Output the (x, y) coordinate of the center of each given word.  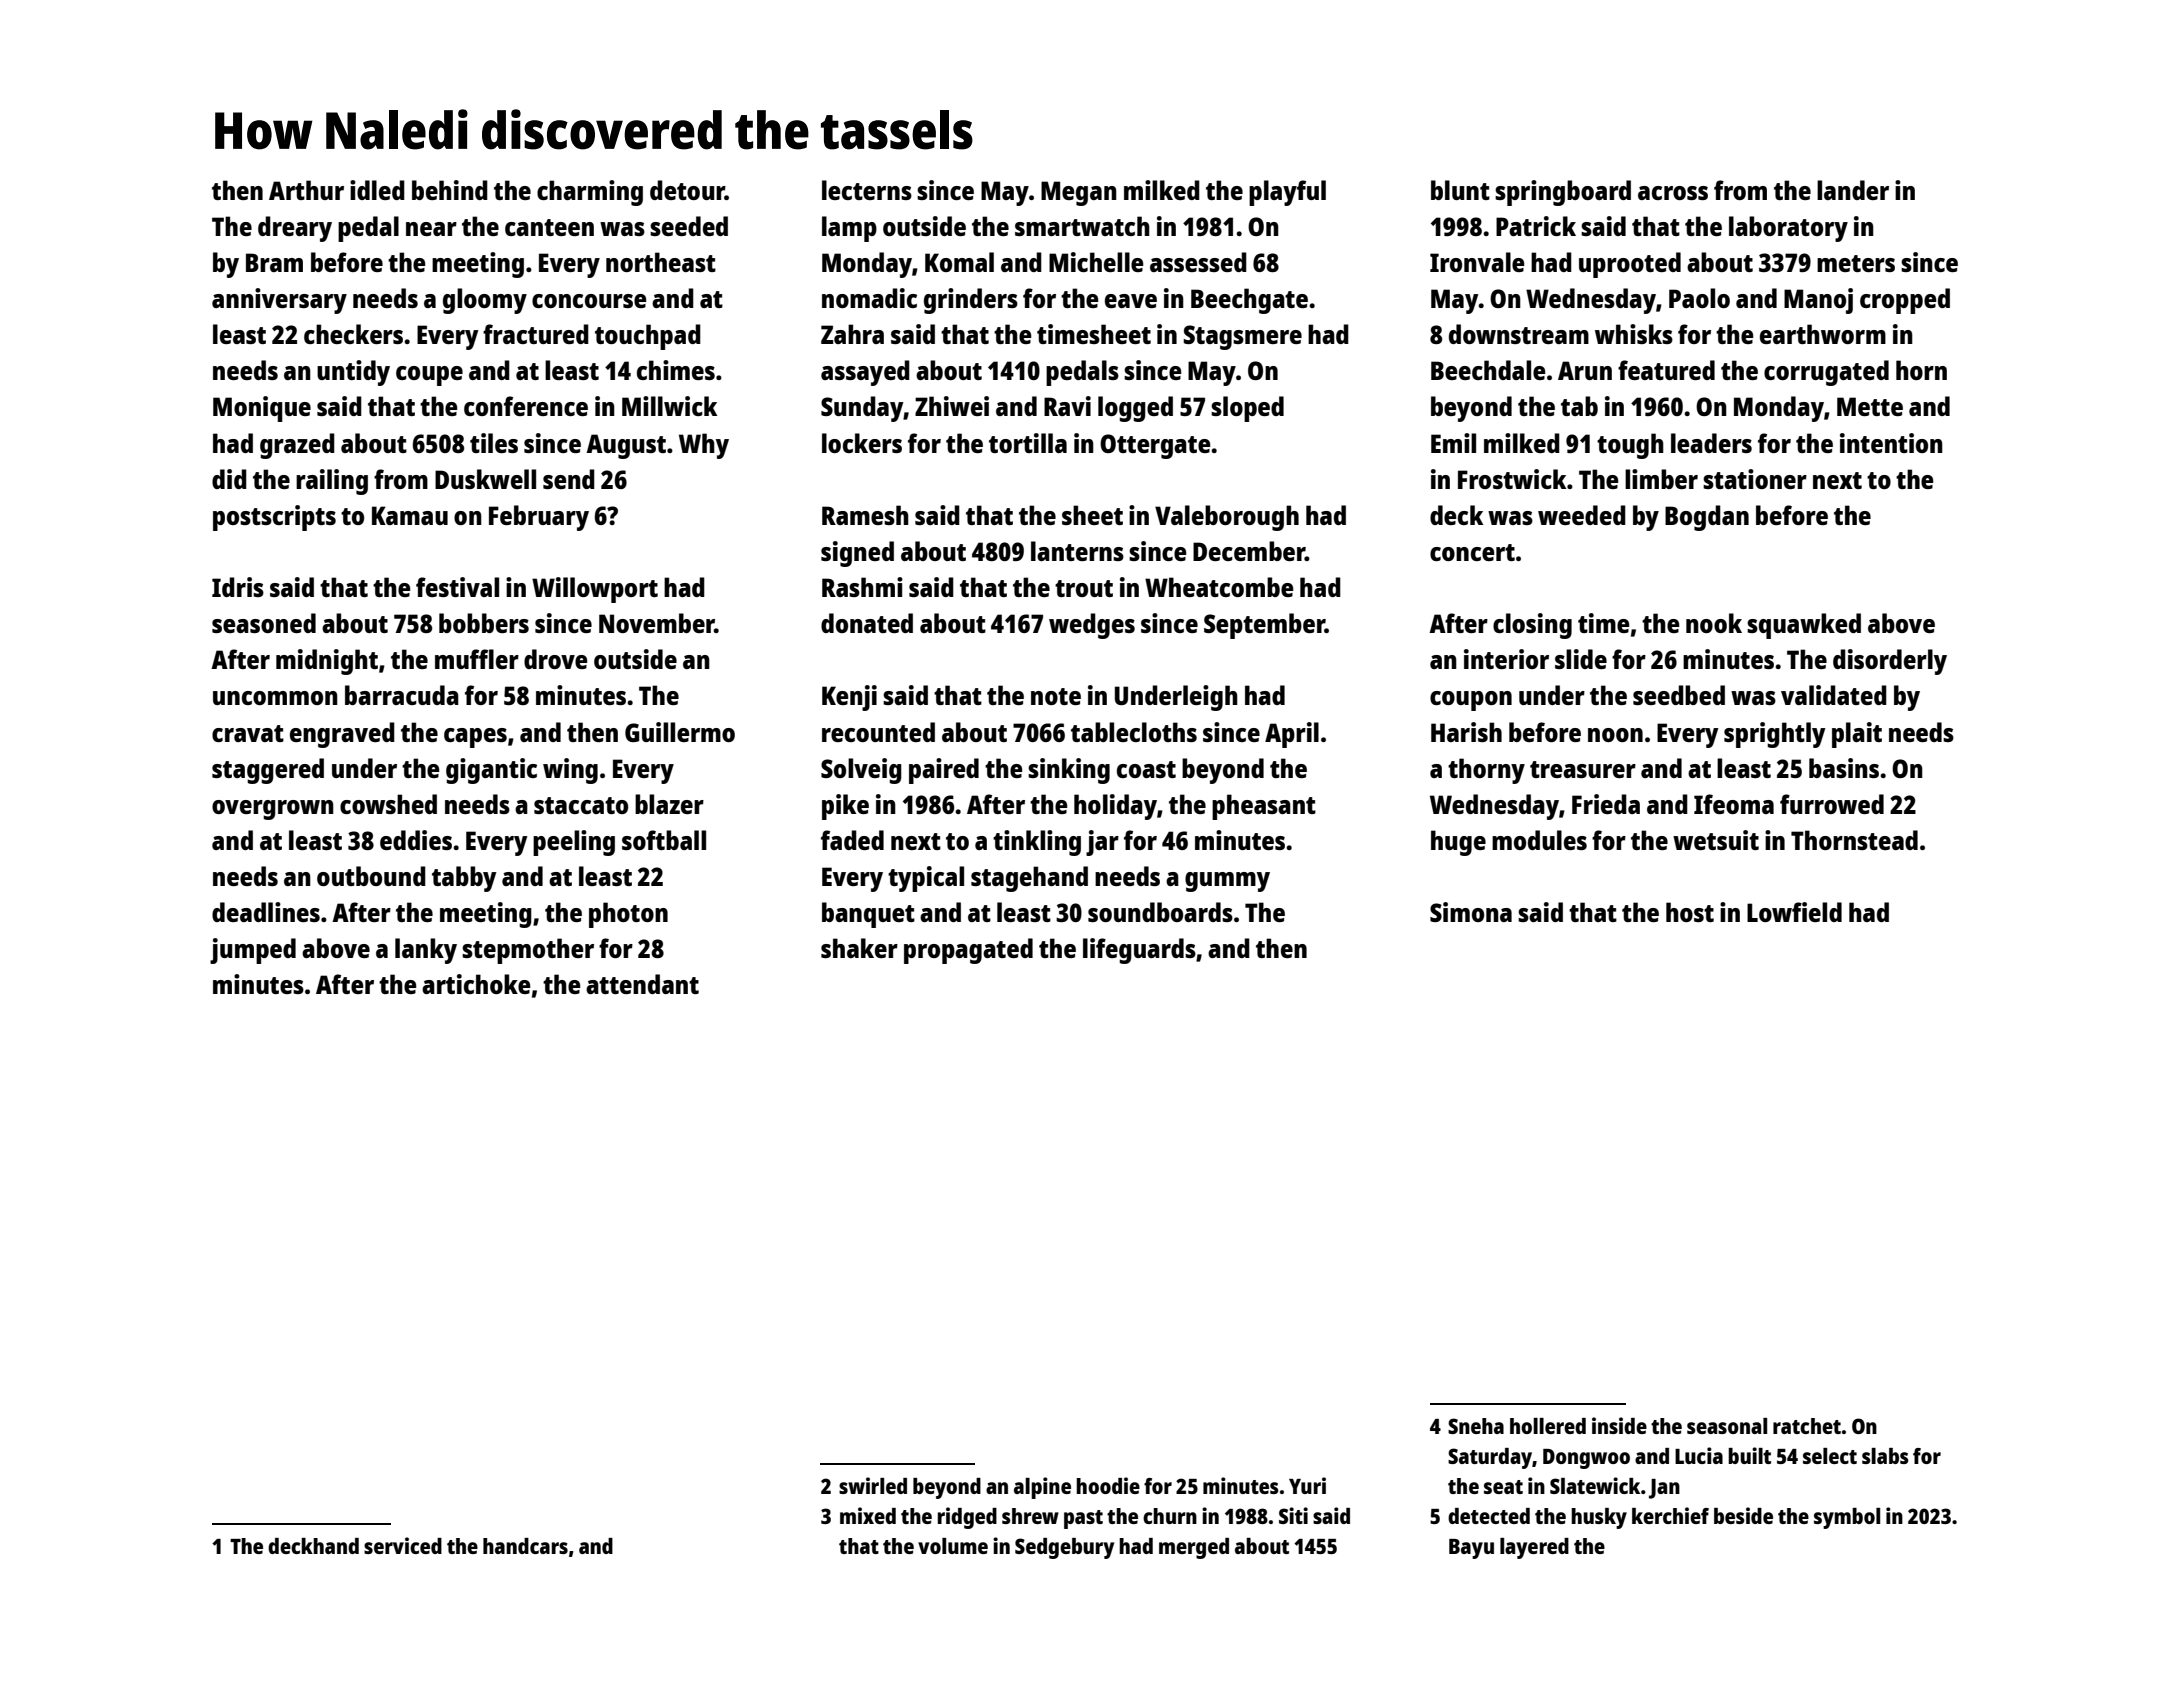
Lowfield (1794, 912)
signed (857, 554)
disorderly (1890, 662)
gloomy (485, 301)
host (1690, 912)
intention (1891, 443)
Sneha (1476, 1426)
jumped (253, 951)
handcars (525, 1546)
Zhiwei (952, 406)
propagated (968, 951)
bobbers (484, 623)
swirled (873, 1485)
